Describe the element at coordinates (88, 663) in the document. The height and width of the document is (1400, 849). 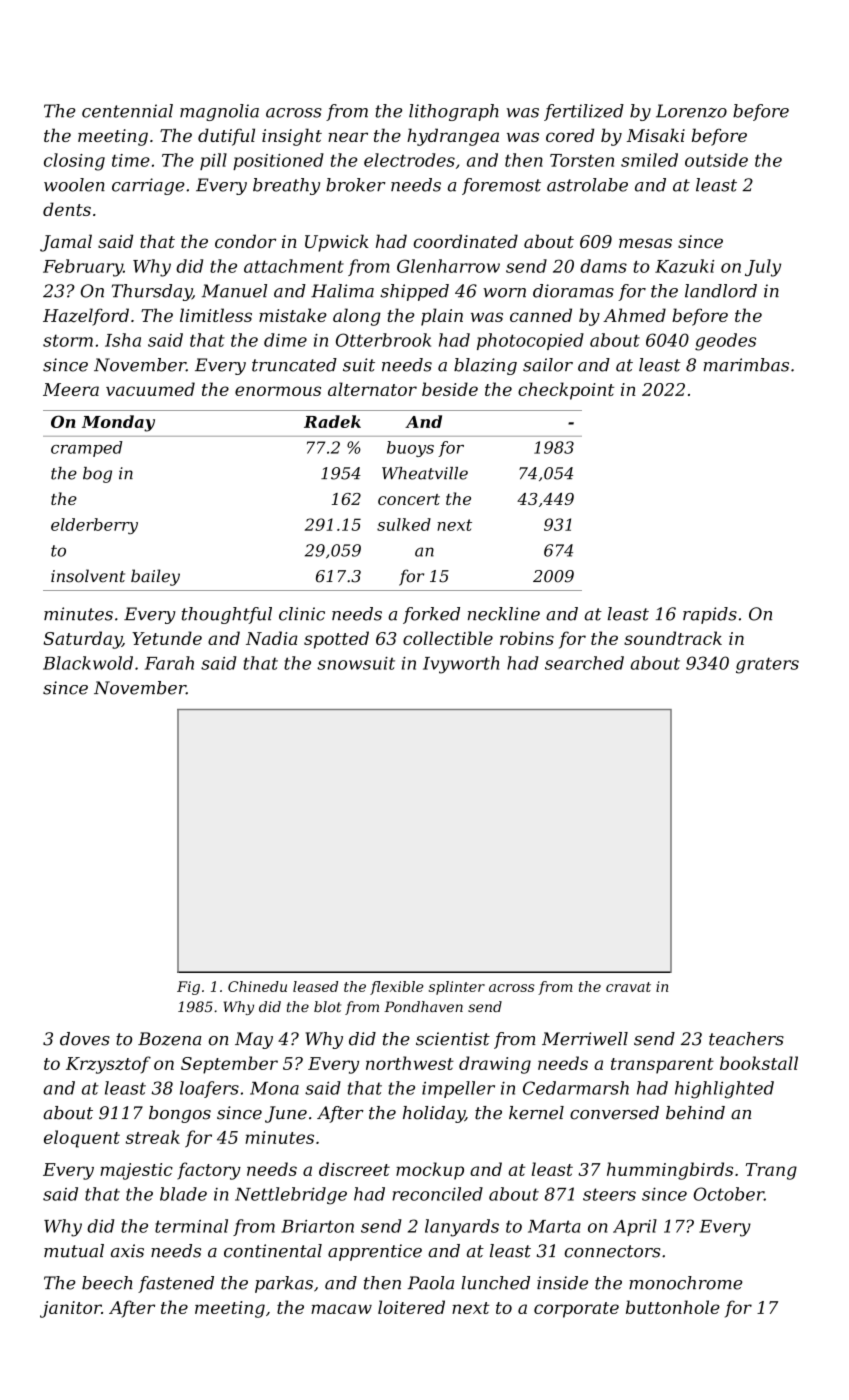
I see `Blackwold` at that location.
